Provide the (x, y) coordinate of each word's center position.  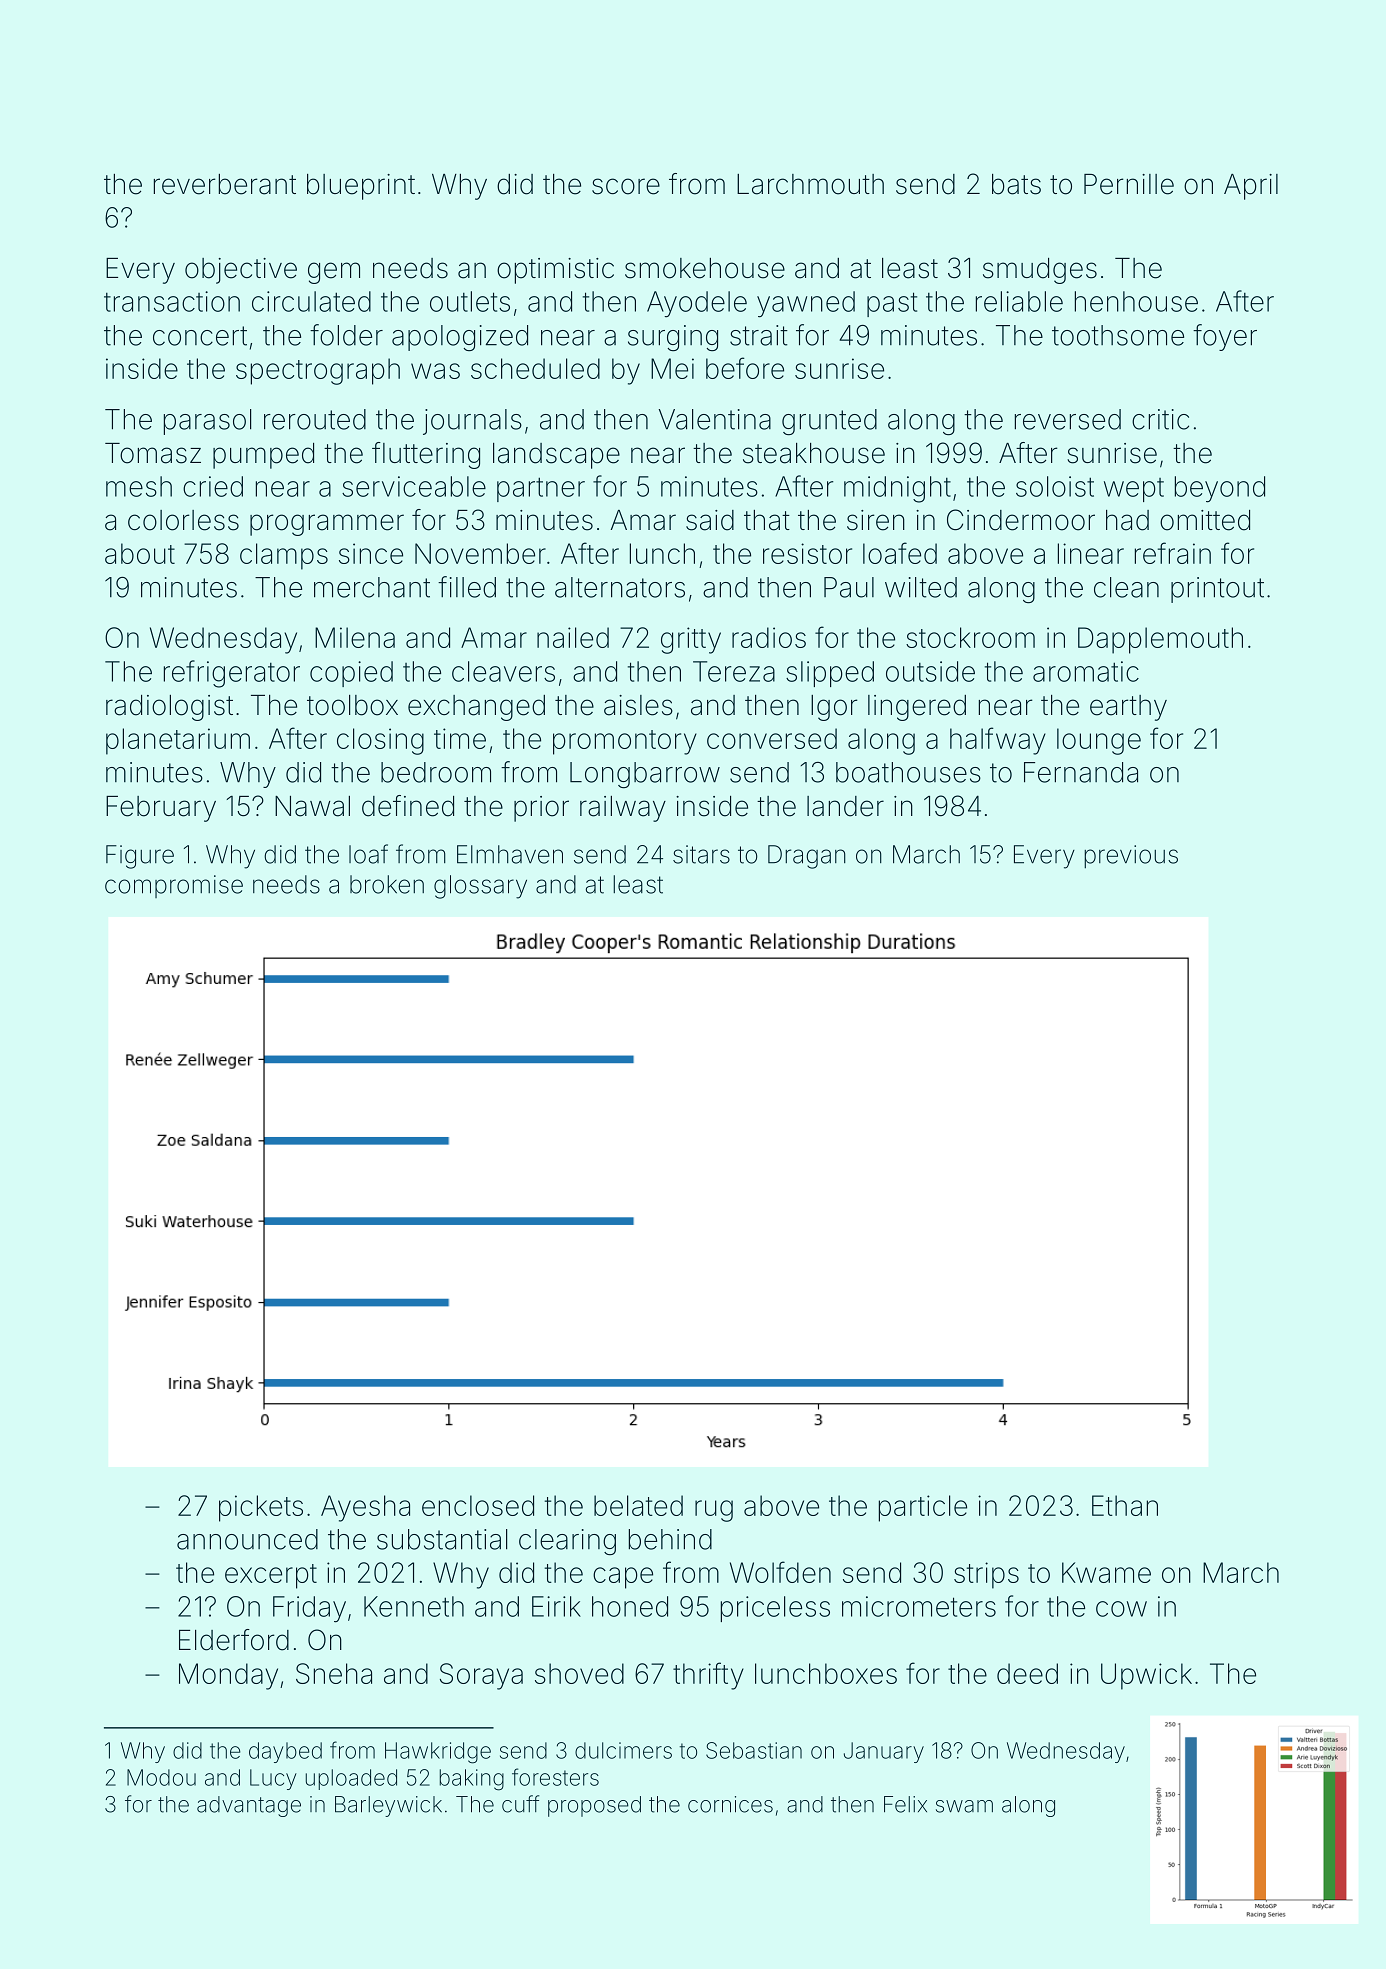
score (626, 186)
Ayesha (365, 1508)
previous (1131, 856)
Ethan (1125, 1505)
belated (638, 1505)
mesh (139, 486)
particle (923, 1508)
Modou (161, 1777)
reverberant (225, 184)
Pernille (1129, 184)
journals (472, 422)
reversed (1068, 419)
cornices (730, 1804)
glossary (480, 887)
